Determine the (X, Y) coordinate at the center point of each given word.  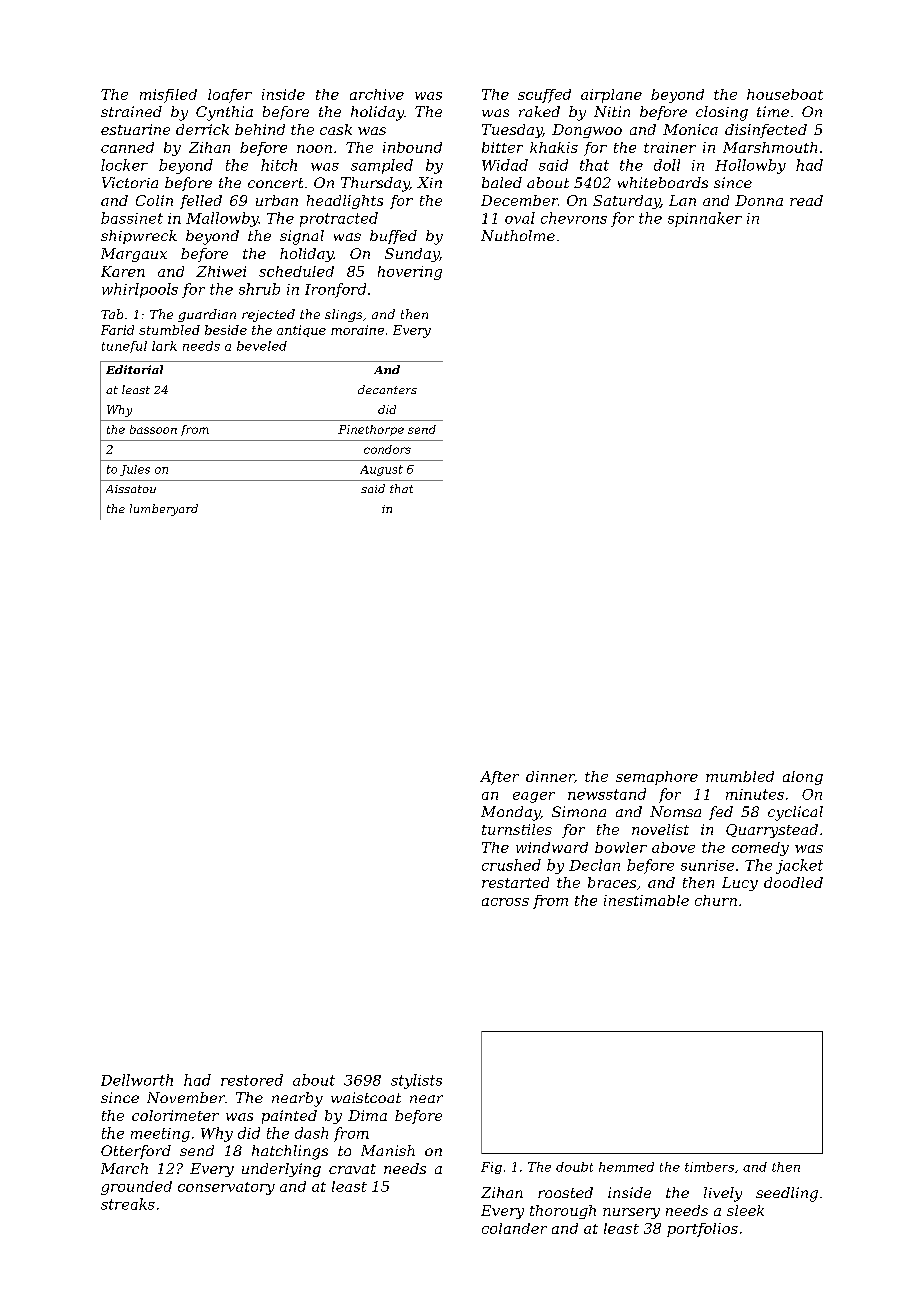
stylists (416, 1081)
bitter (502, 147)
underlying (281, 1170)
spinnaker (705, 219)
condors (387, 449)
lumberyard (164, 510)
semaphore (657, 778)
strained (131, 111)
